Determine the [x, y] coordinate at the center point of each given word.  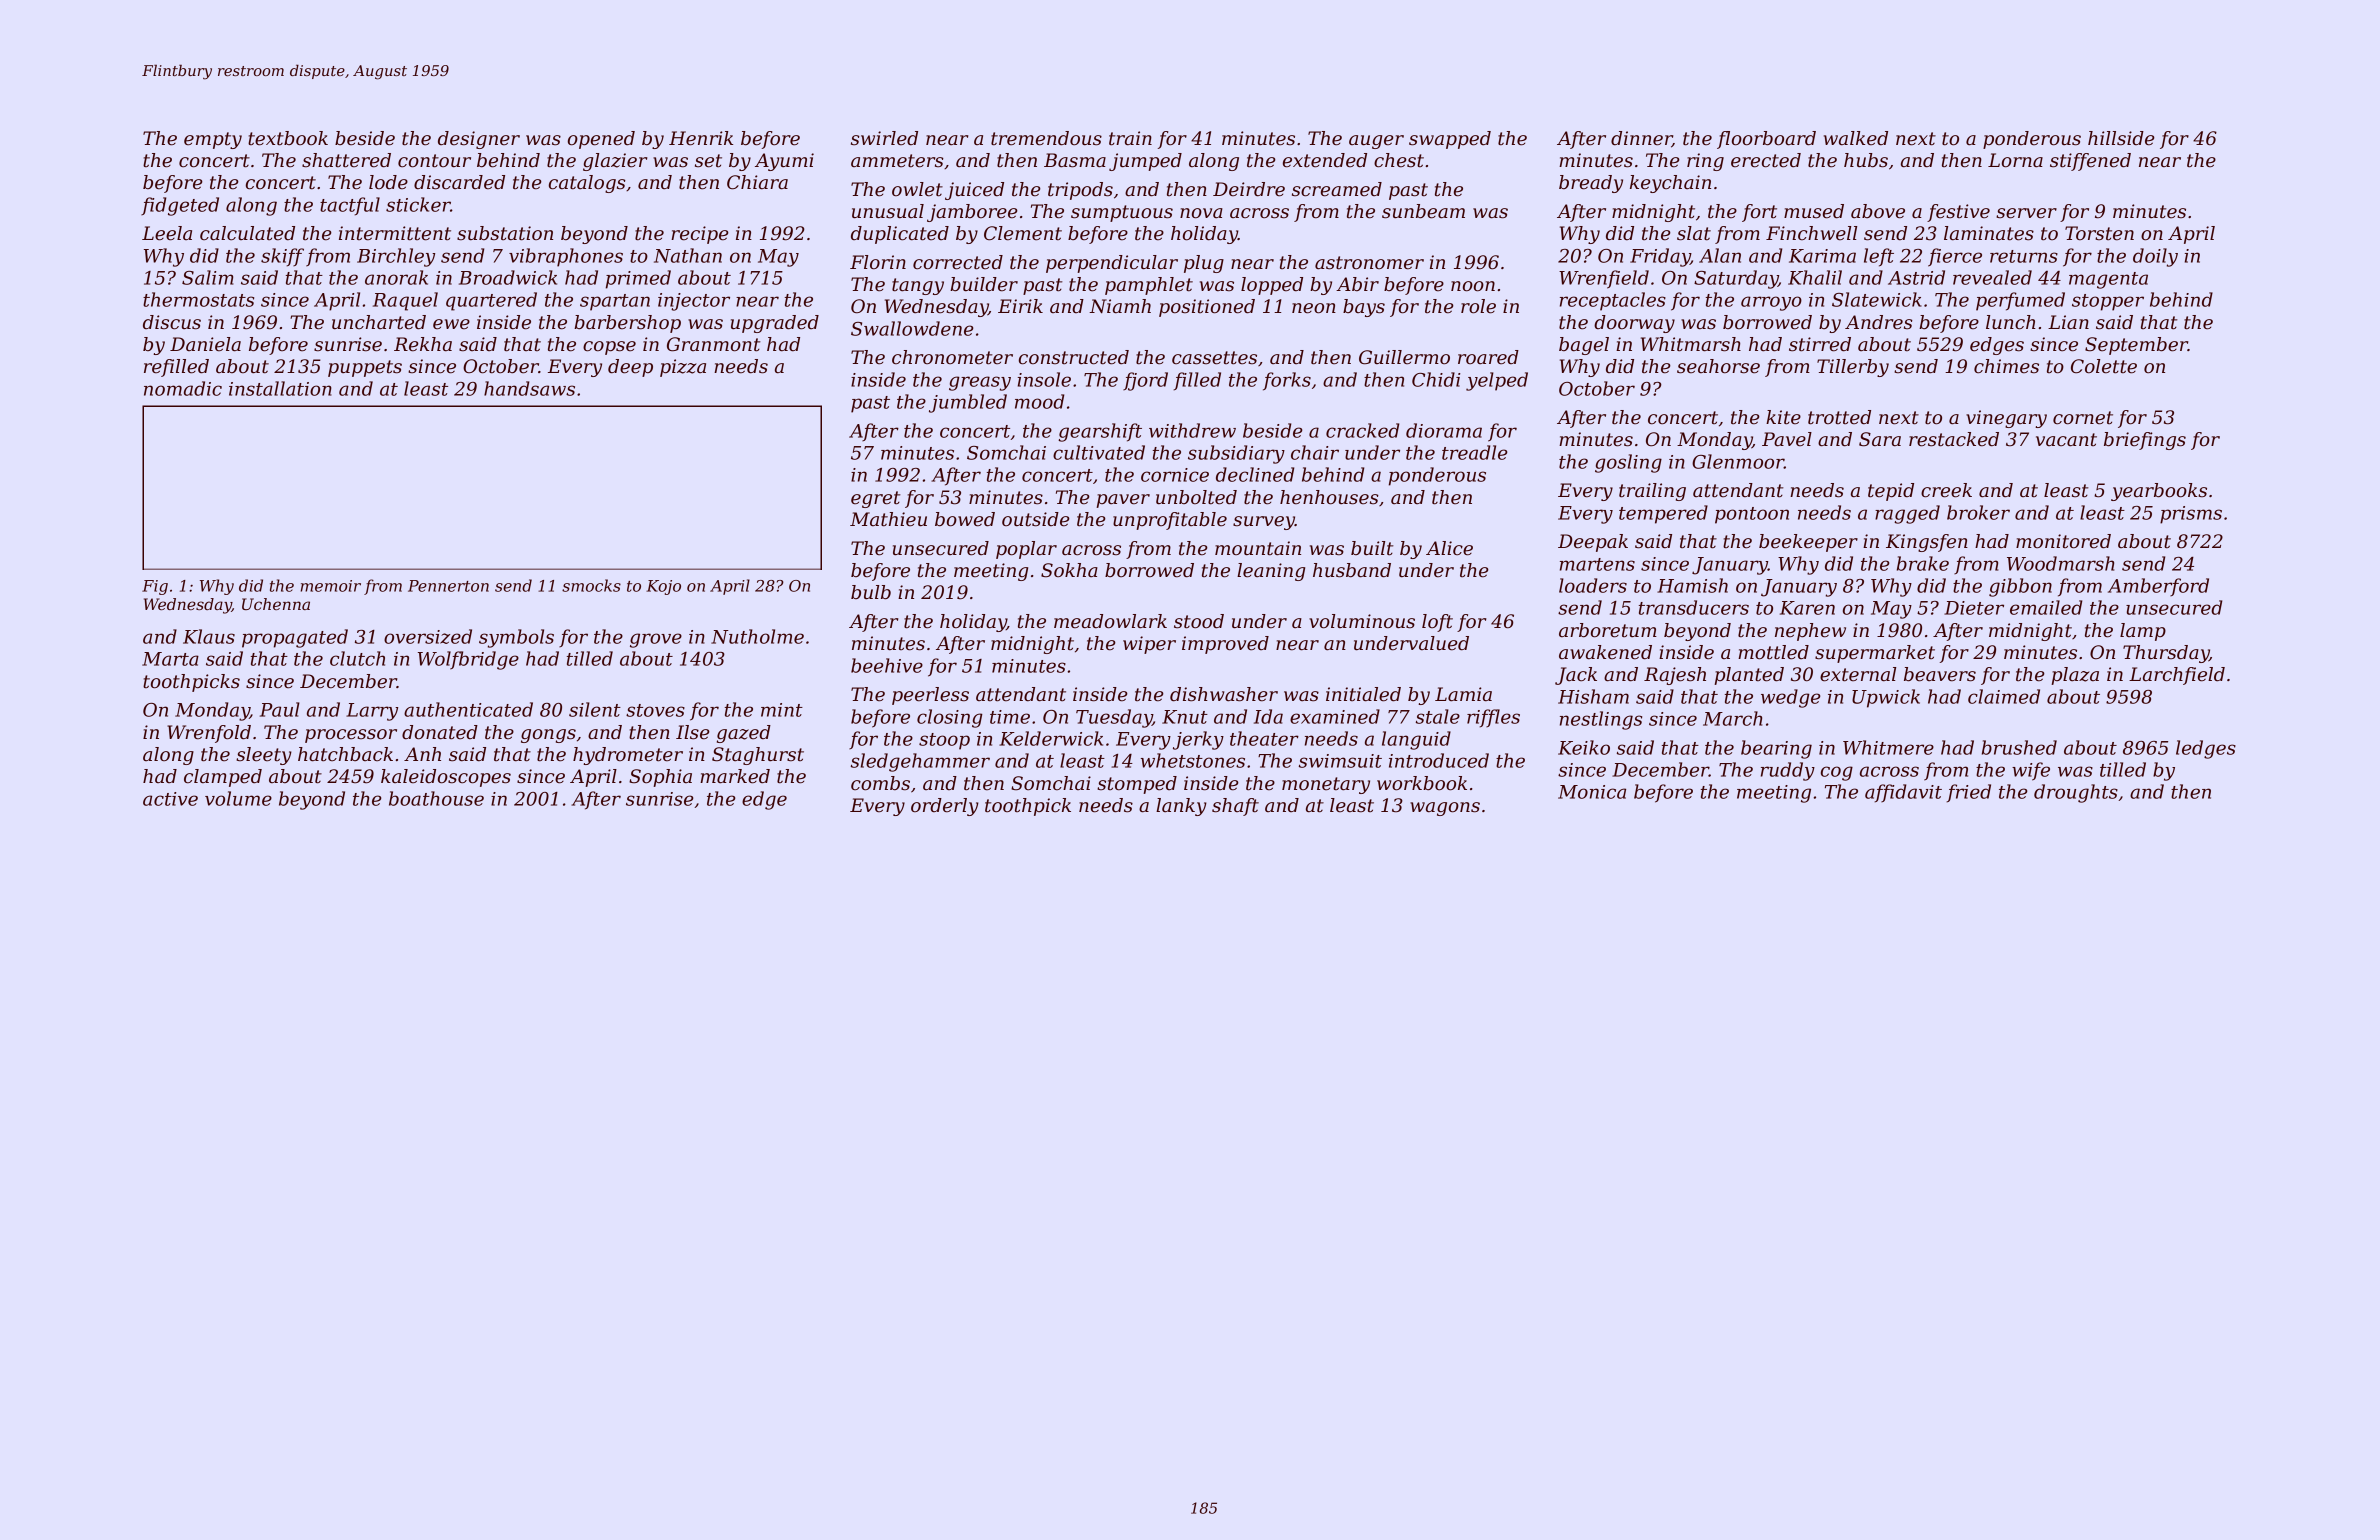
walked [1856, 138]
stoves [655, 710]
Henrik [701, 138]
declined [1255, 474]
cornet [2083, 418]
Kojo [663, 587]
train [1130, 138]
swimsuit [1340, 761]
